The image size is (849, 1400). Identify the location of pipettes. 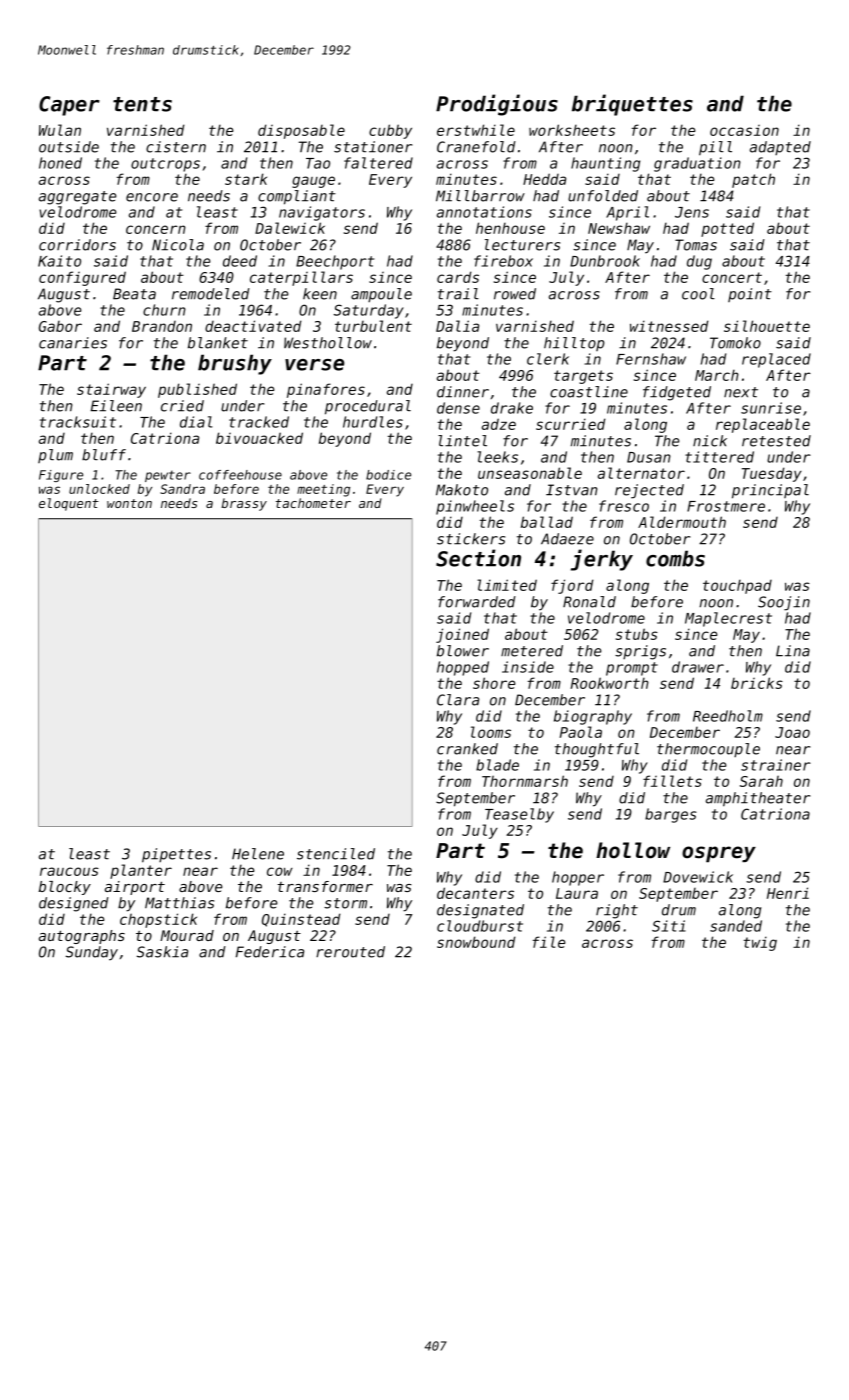
(176, 855).
